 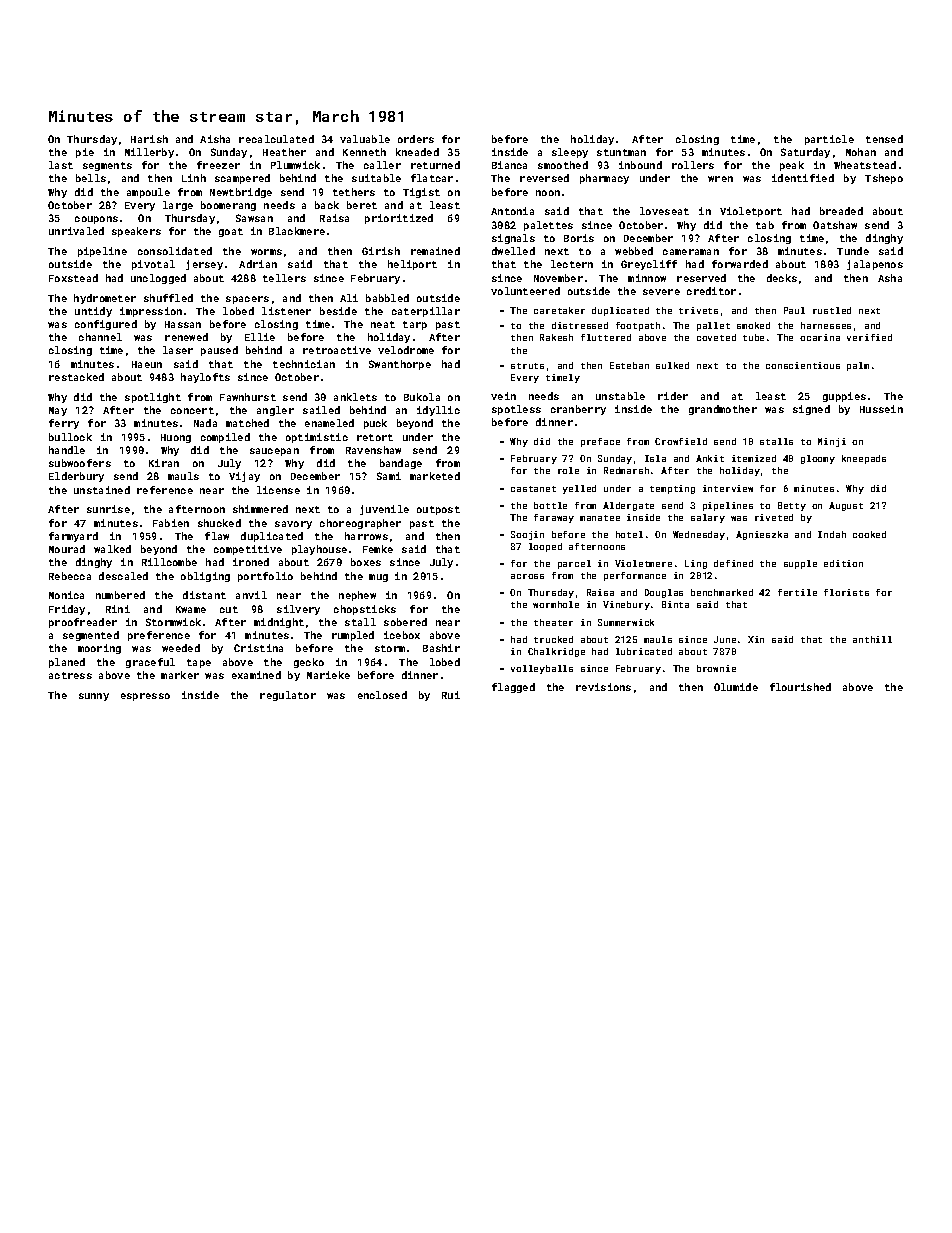 What do you see at coordinates (699, 535) in the screenshot?
I see `Wednesday` at bounding box center [699, 535].
